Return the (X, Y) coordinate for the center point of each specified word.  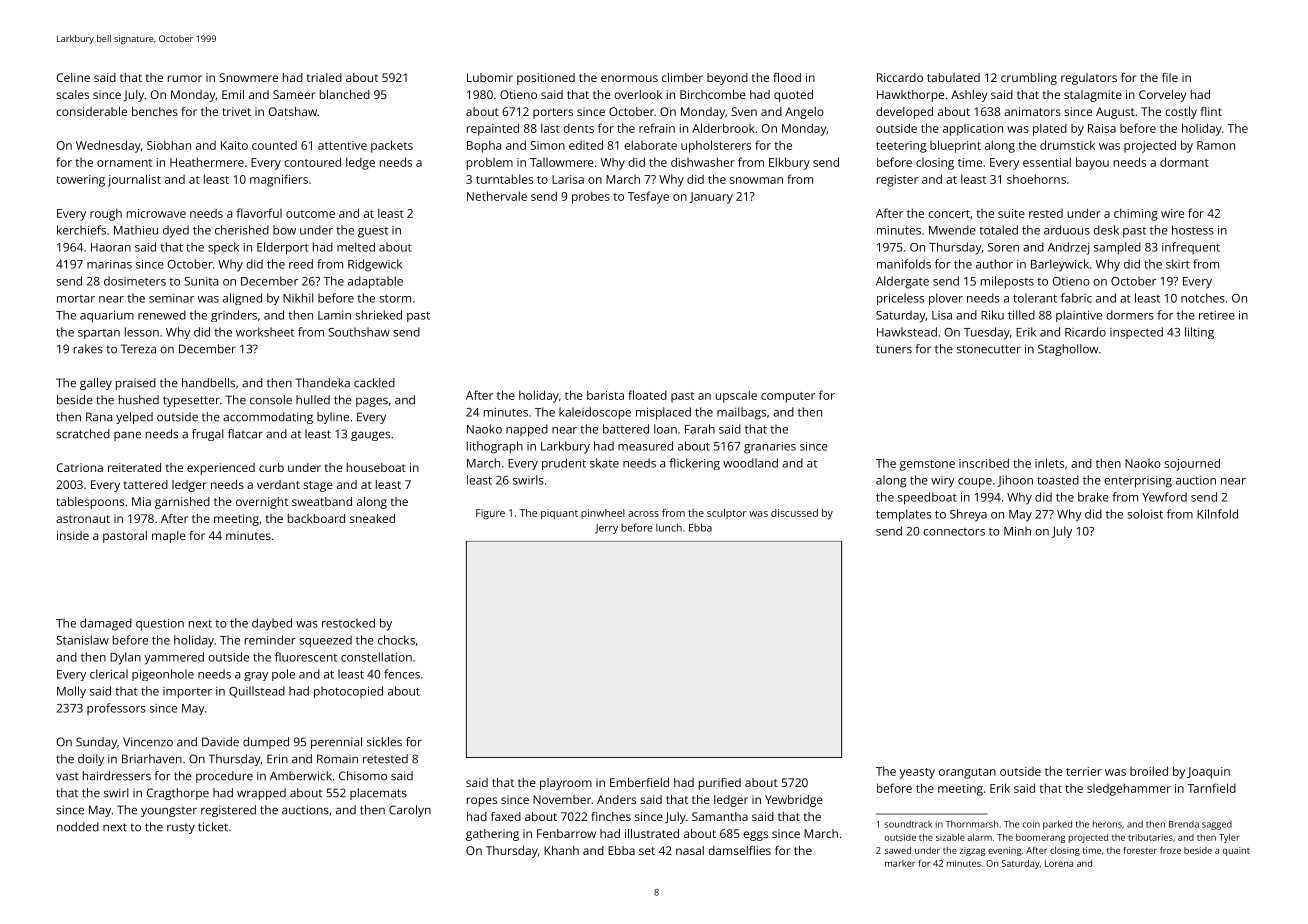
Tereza (138, 349)
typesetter (191, 401)
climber (682, 77)
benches (155, 111)
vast (67, 776)
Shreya (968, 515)
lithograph (495, 447)
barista (605, 395)
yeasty (917, 773)
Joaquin (1208, 773)
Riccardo (900, 77)
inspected (1136, 333)
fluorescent (306, 657)
